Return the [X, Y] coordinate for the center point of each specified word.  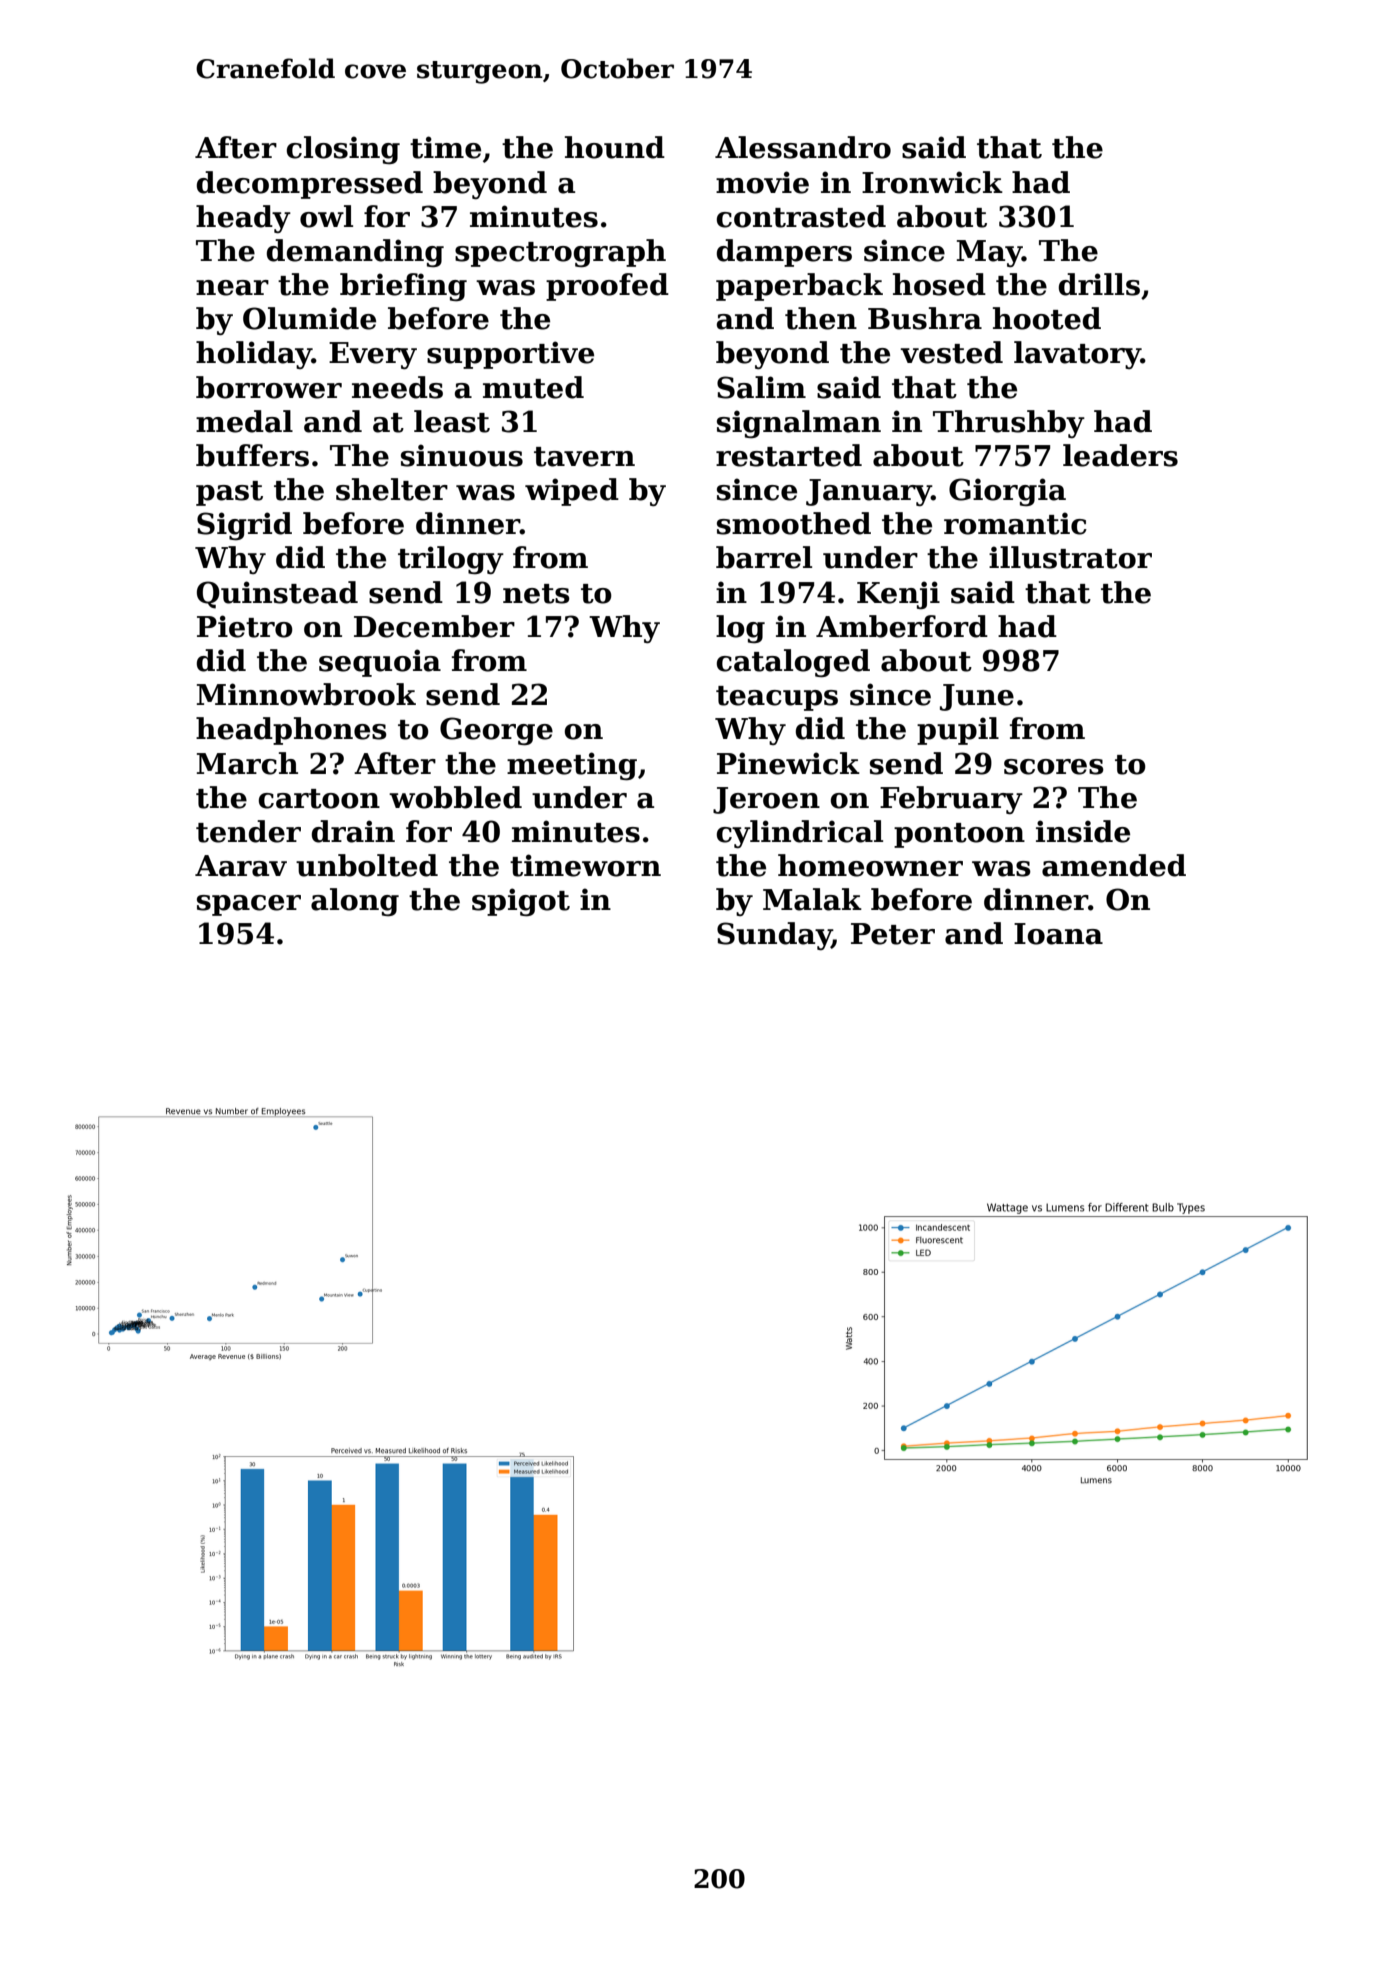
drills [1099, 284]
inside [1083, 831]
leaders [1120, 455]
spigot [521, 902]
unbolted [367, 865]
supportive [510, 355]
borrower [269, 387]
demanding [355, 253]
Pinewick [788, 763]
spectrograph [560, 253]
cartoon [319, 799]
